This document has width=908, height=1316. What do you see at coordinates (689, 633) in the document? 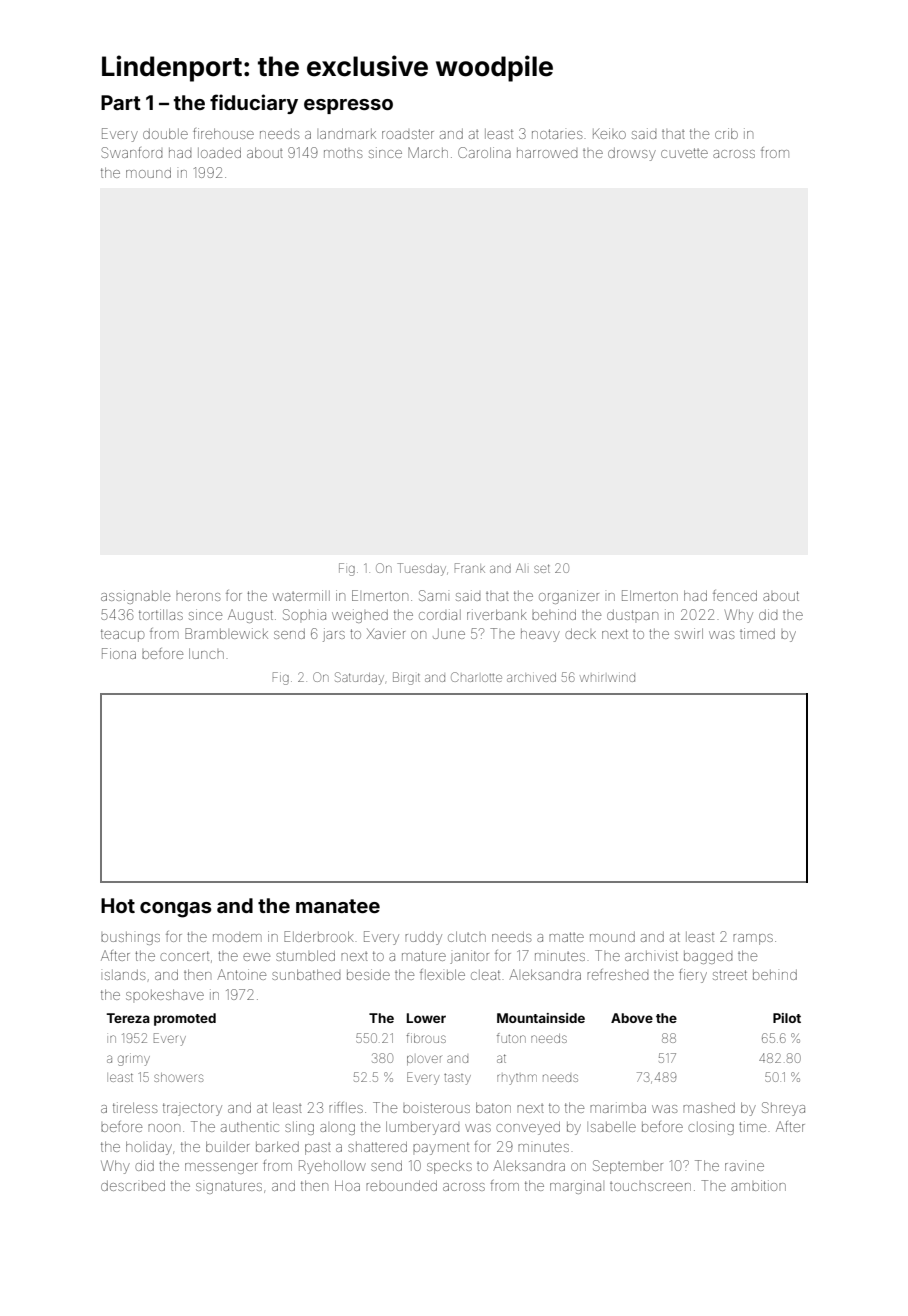
I see `swirl` at bounding box center [689, 633].
